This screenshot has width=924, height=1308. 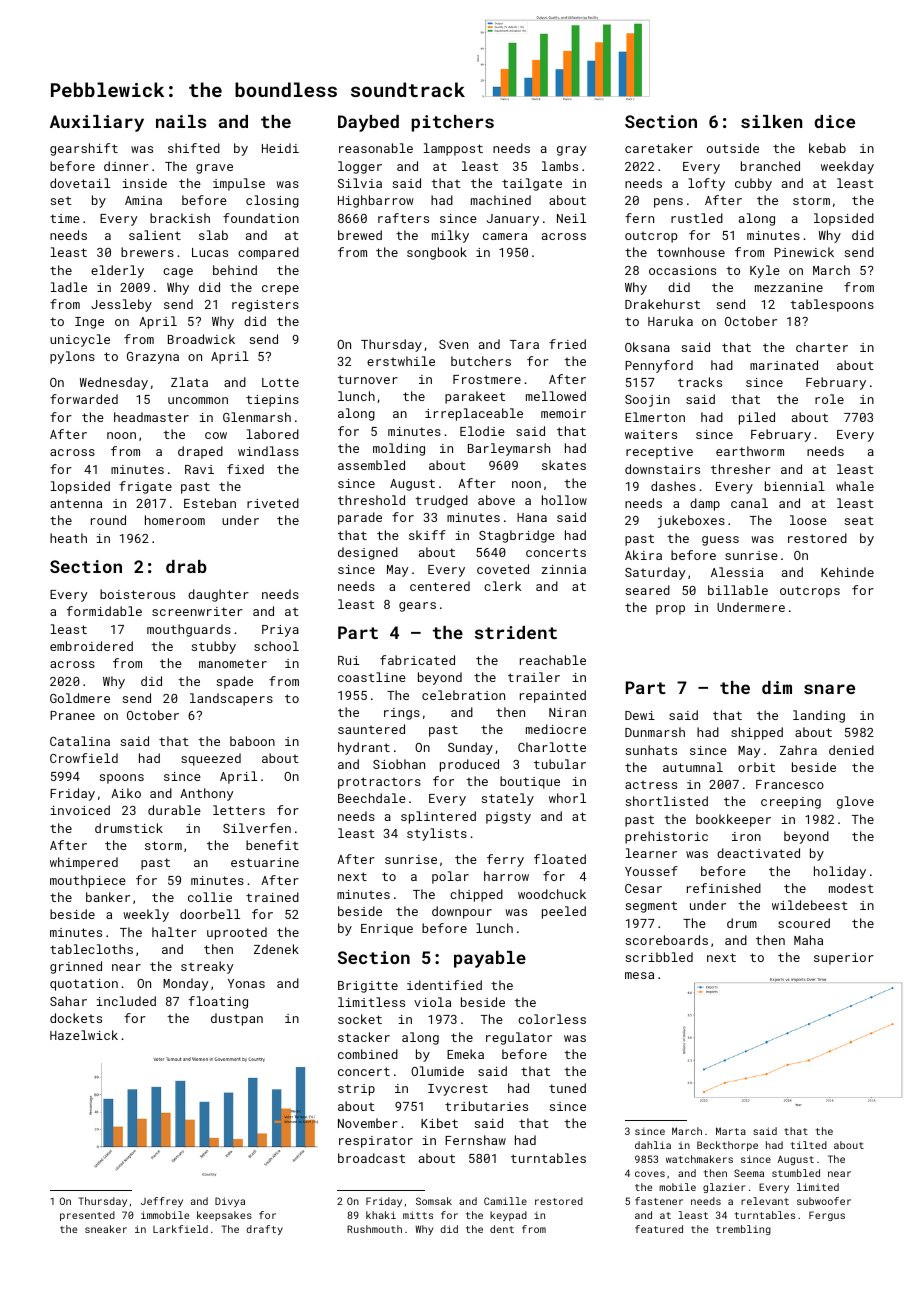 What do you see at coordinates (784, 365) in the screenshot?
I see `marinated` at bounding box center [784, 365].
